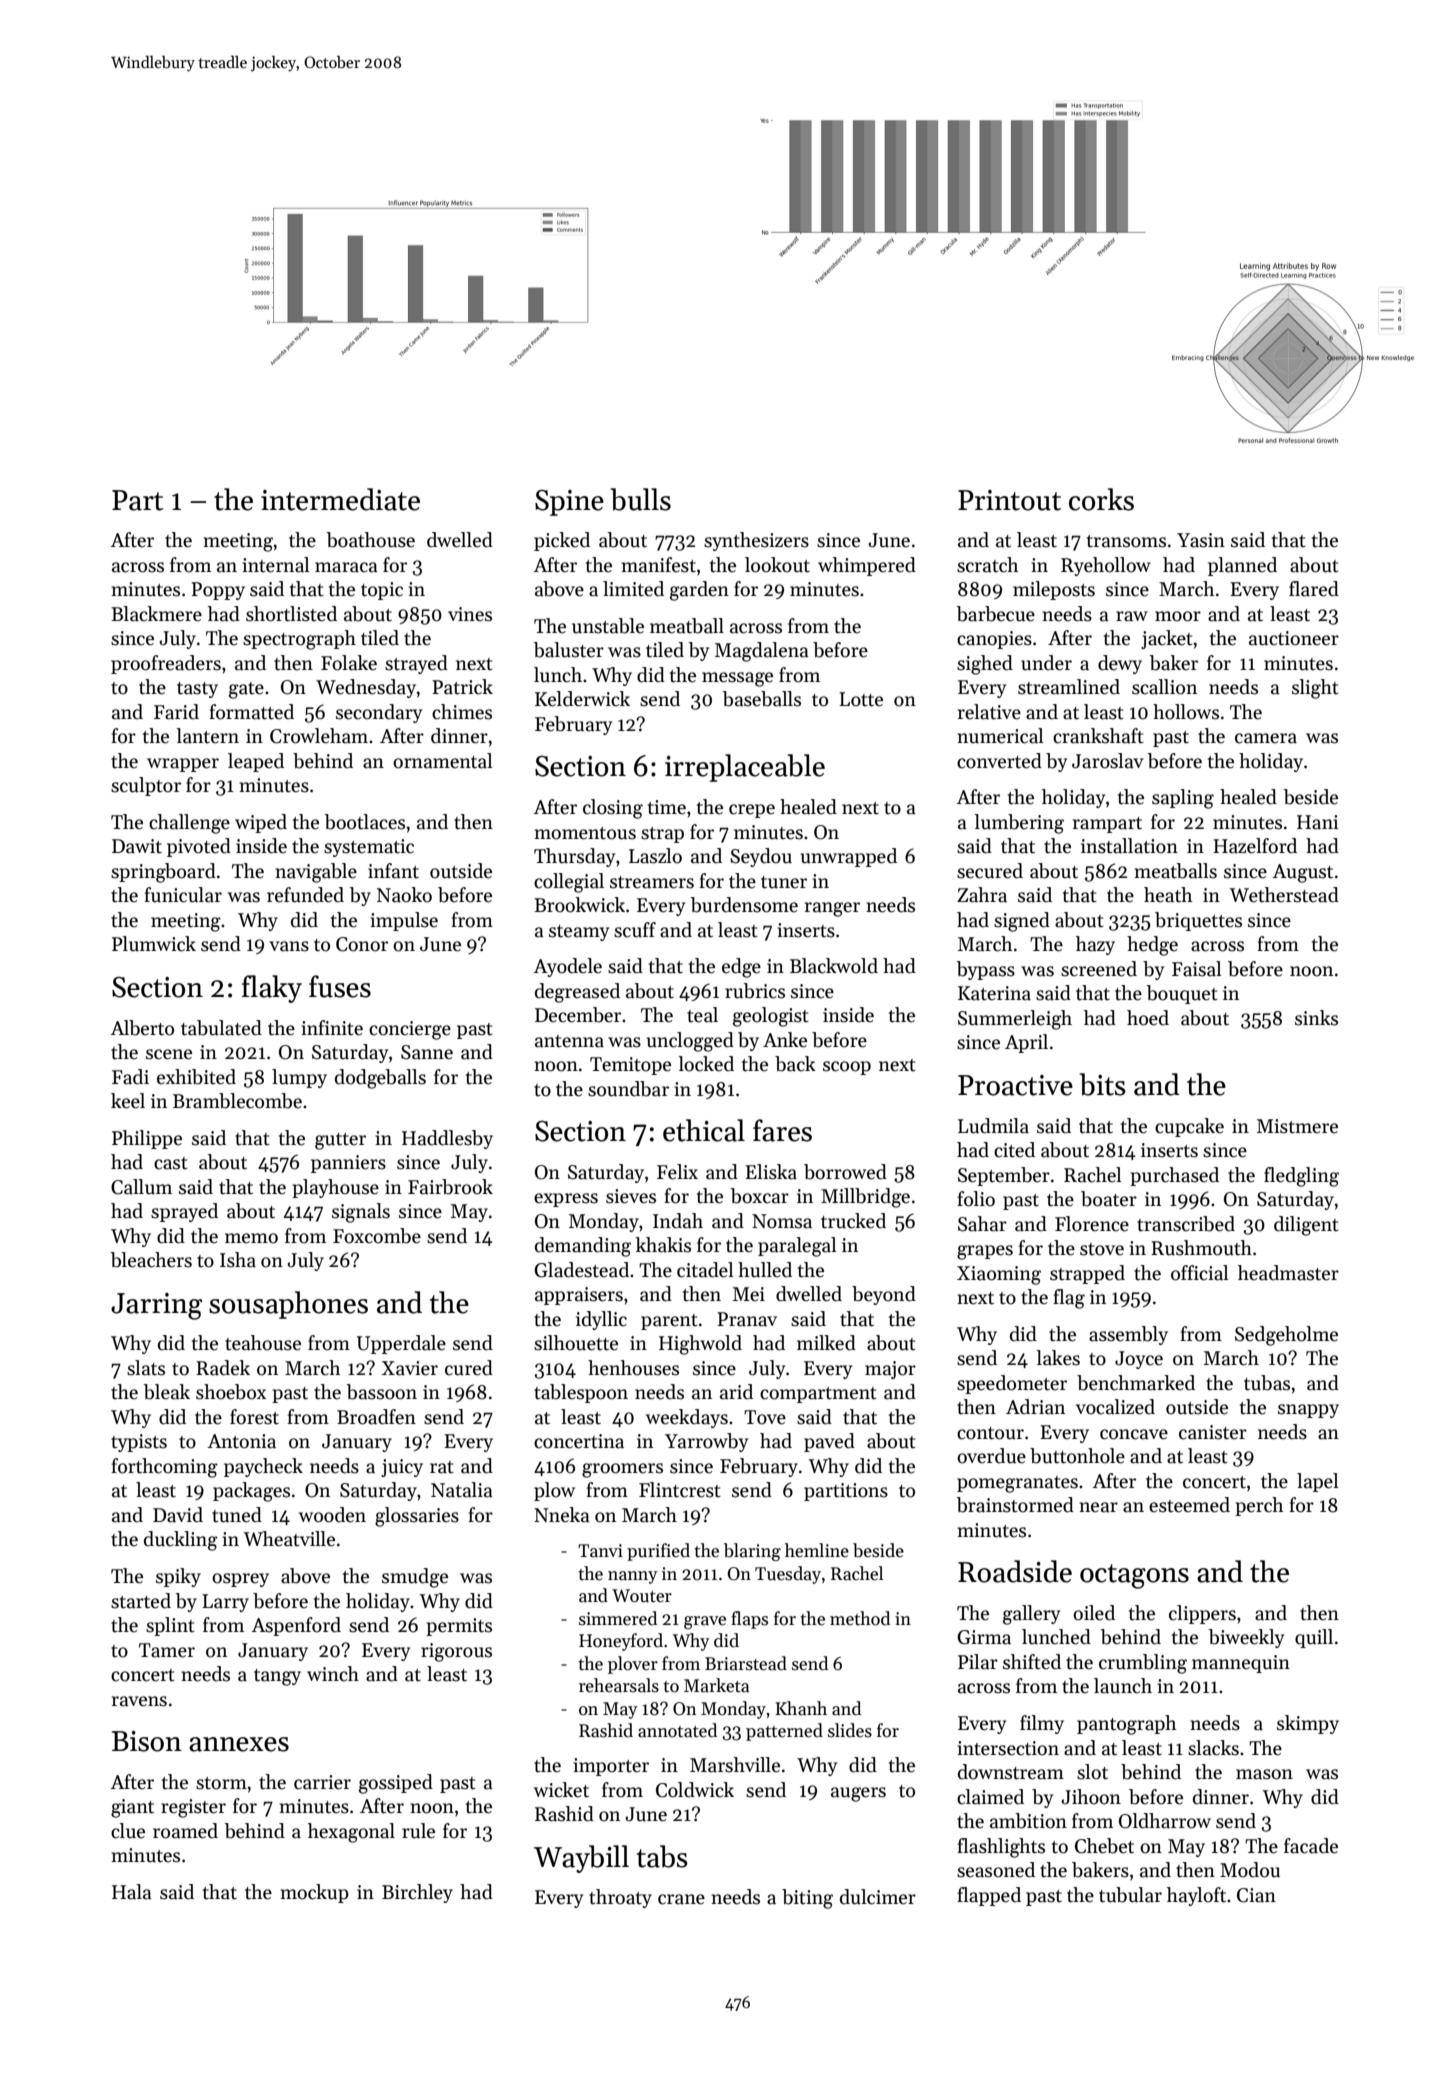 The width and height of the screenshot is (1450, 2100). Describe the element at coordinates (333, 1674) in the screenshot. I see `winch` at that location.
